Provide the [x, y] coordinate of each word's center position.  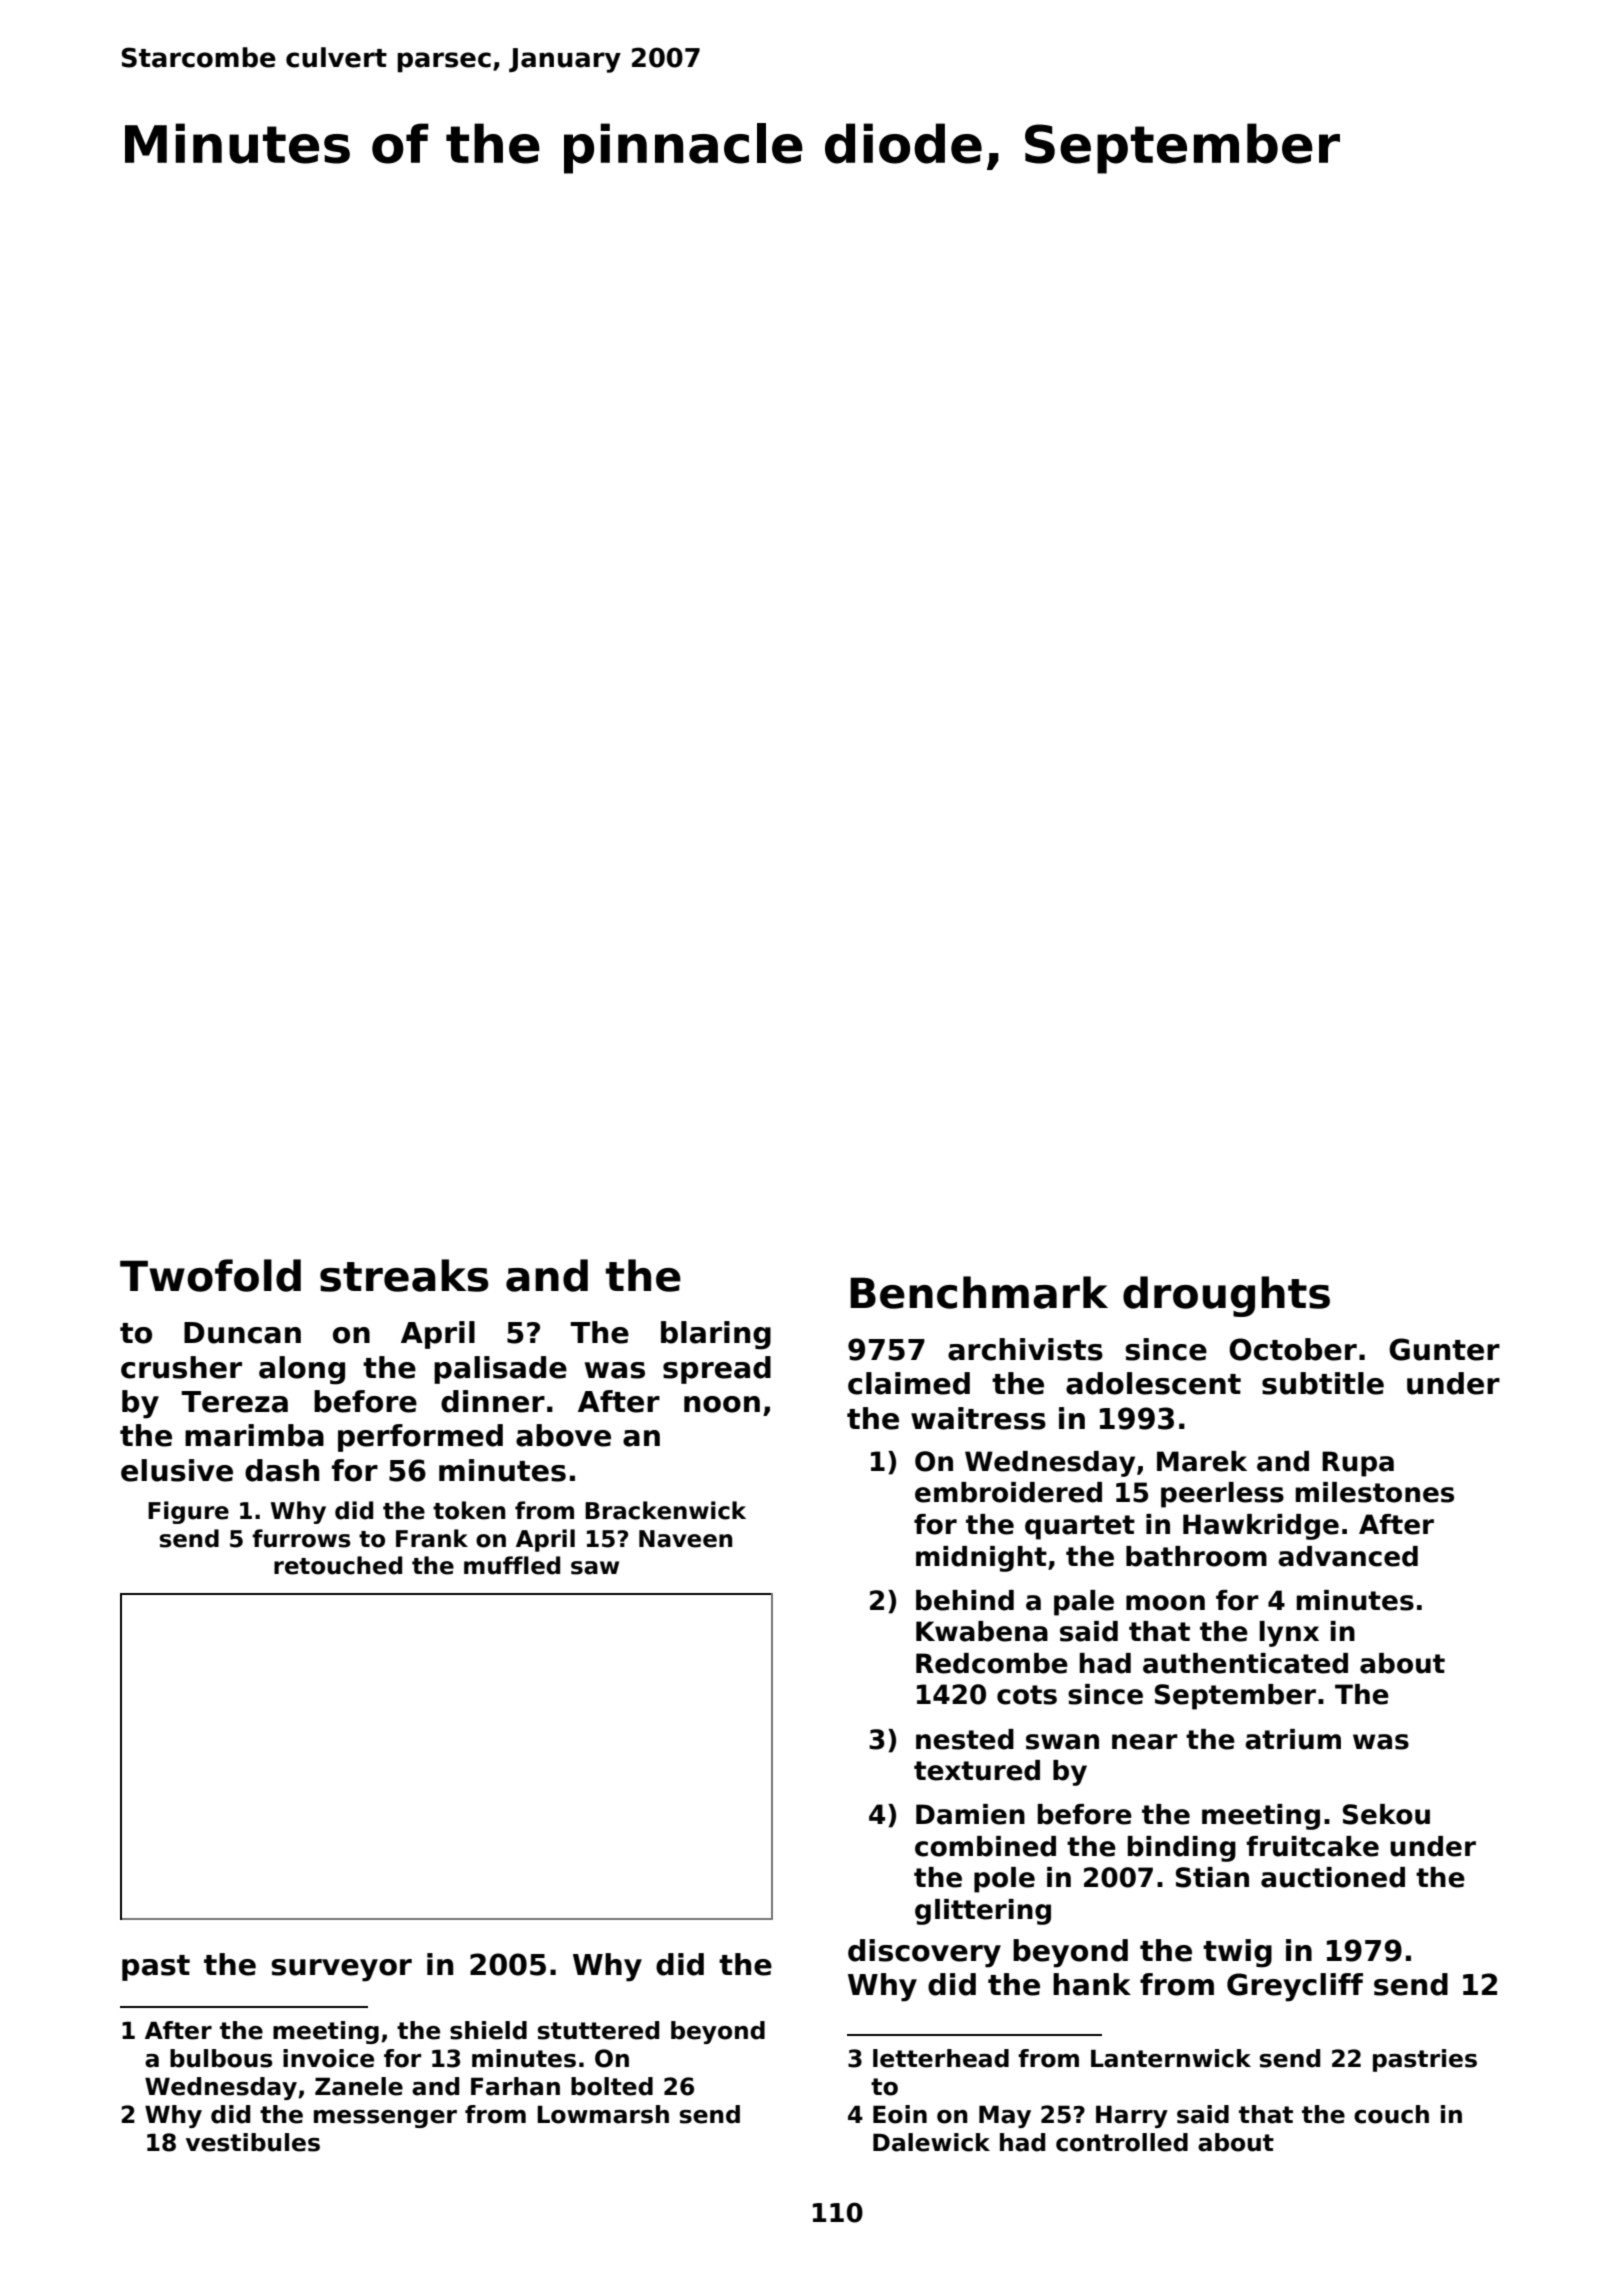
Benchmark [979, 1292]
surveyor [341, 1970]
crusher [181, 1367]
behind [965, 1600]
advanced [1348, 1556]
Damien [970, 1814]
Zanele [359, 2086]
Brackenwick [665, 1510]
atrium [1293, 1739]
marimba [254, 1435]
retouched [338, 1565]
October [1293, 1349]
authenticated [1245, 1663]
